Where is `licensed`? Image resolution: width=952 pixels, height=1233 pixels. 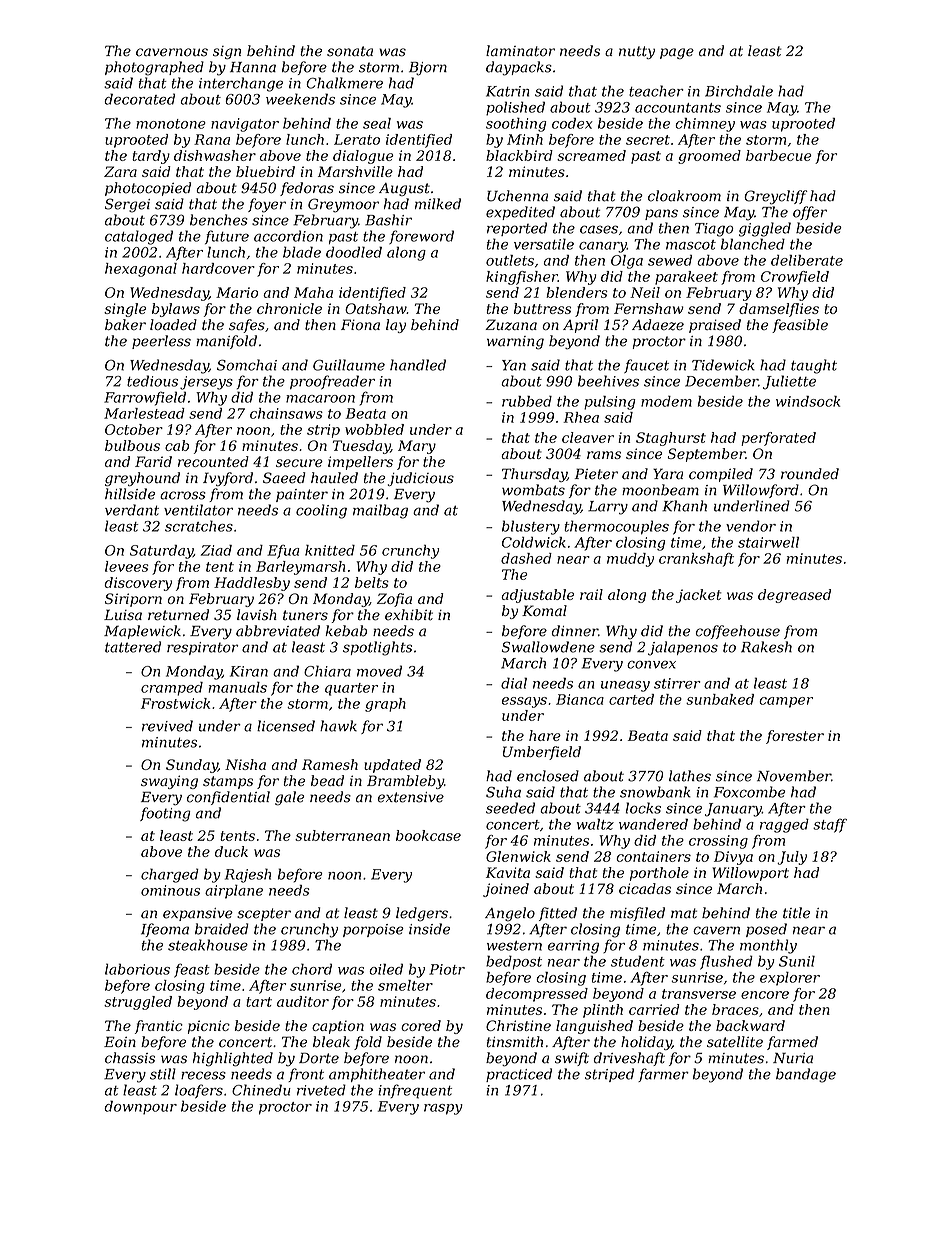
licensed is located at coordinates (286, 726).
